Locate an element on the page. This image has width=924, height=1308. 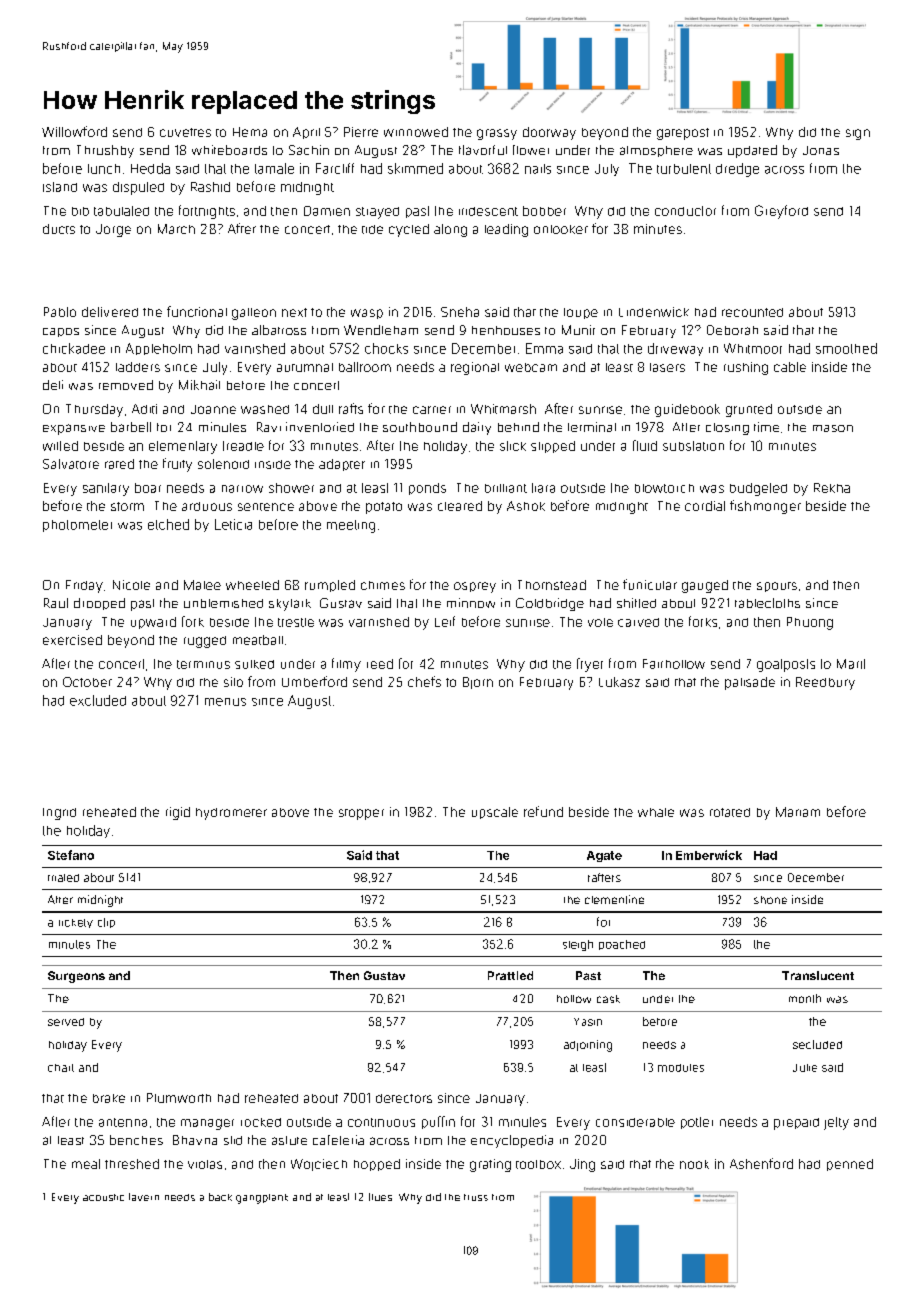
shone is located at coordinates (770, 900).
